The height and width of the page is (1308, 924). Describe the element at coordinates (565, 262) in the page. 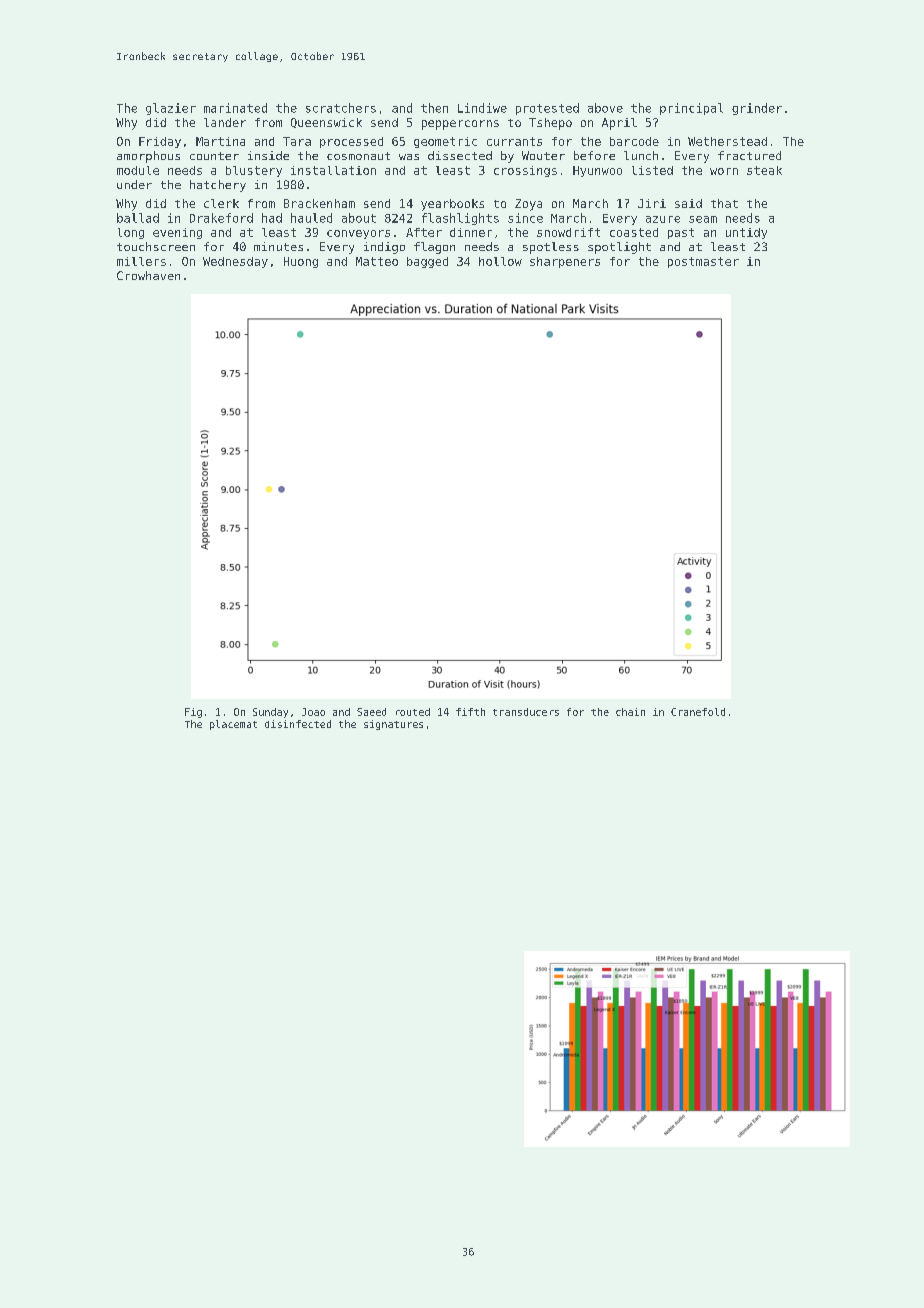

I see `sharpeners` at that location.
